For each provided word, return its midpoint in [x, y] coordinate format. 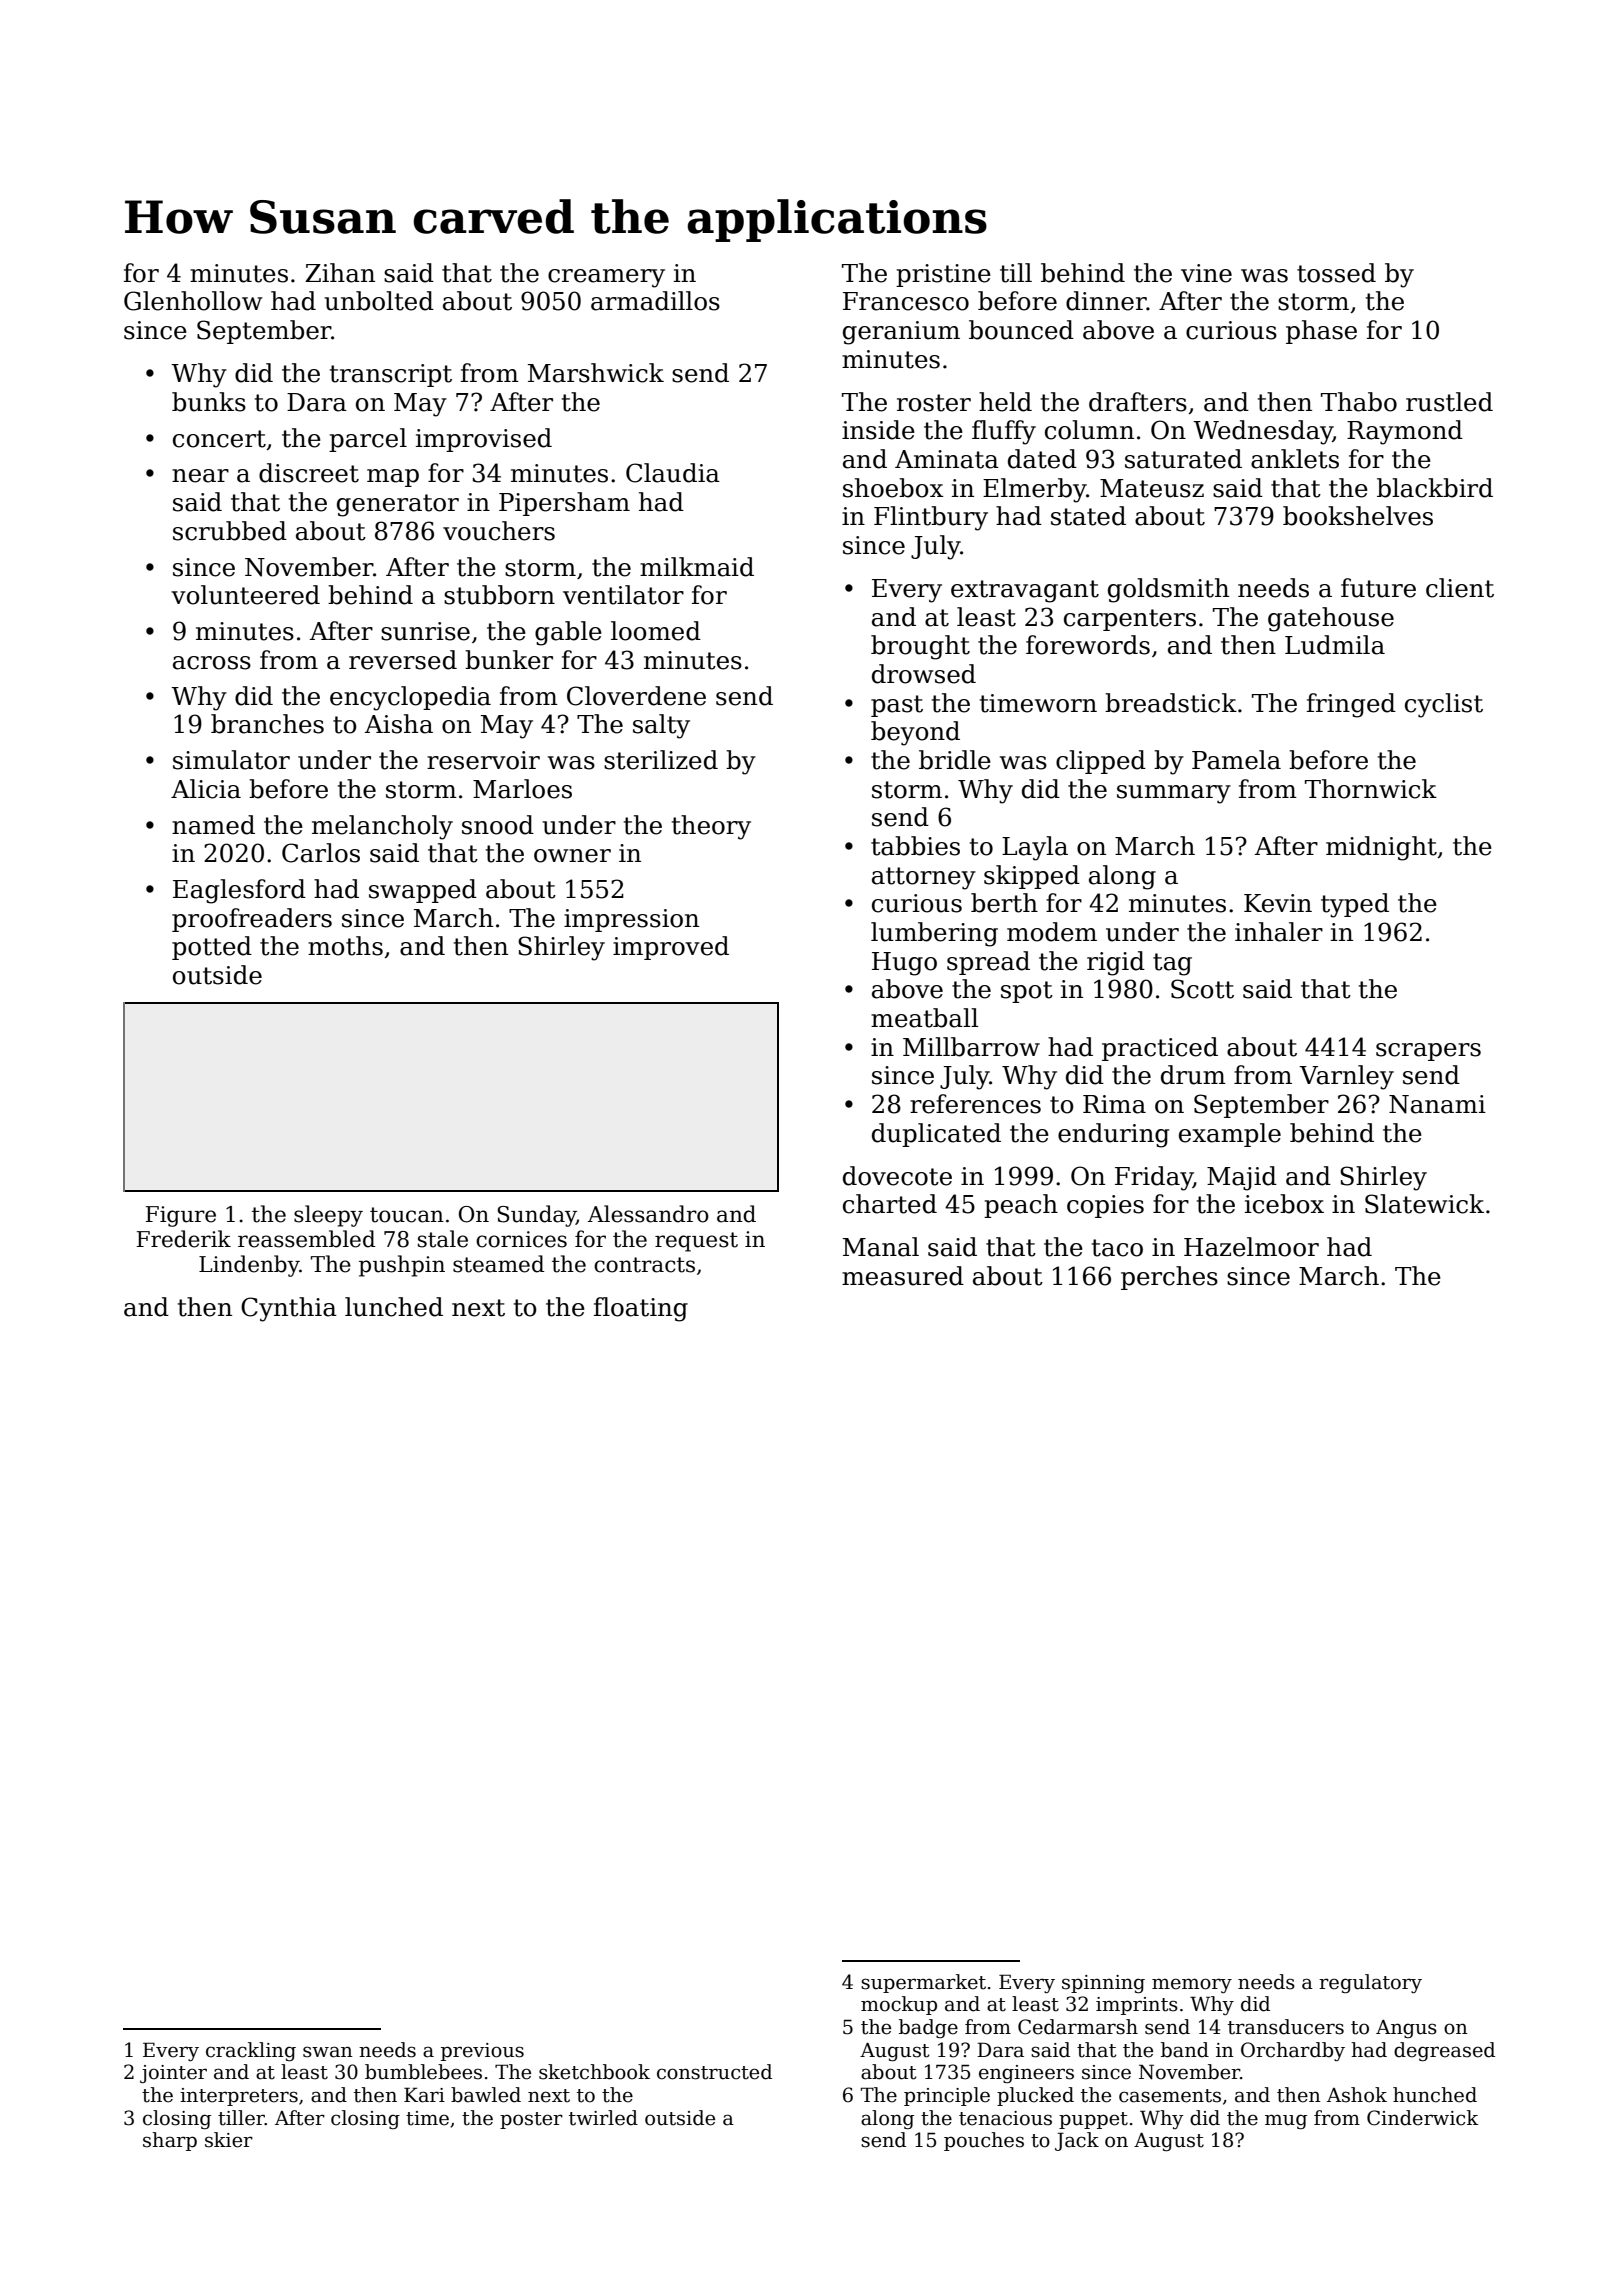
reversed [403, 660]
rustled [1449, 402]
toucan [407, 1215]
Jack [1077, 2141]
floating [641, 1309]
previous [482, 2052]
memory [1192, 1985]
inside [878, 430]
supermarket [923, 1983]
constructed [714, 2072]
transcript [391, 375]
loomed [656, 631]
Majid [1242, 1178]
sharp [170, 2141]
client [1460, 588]
